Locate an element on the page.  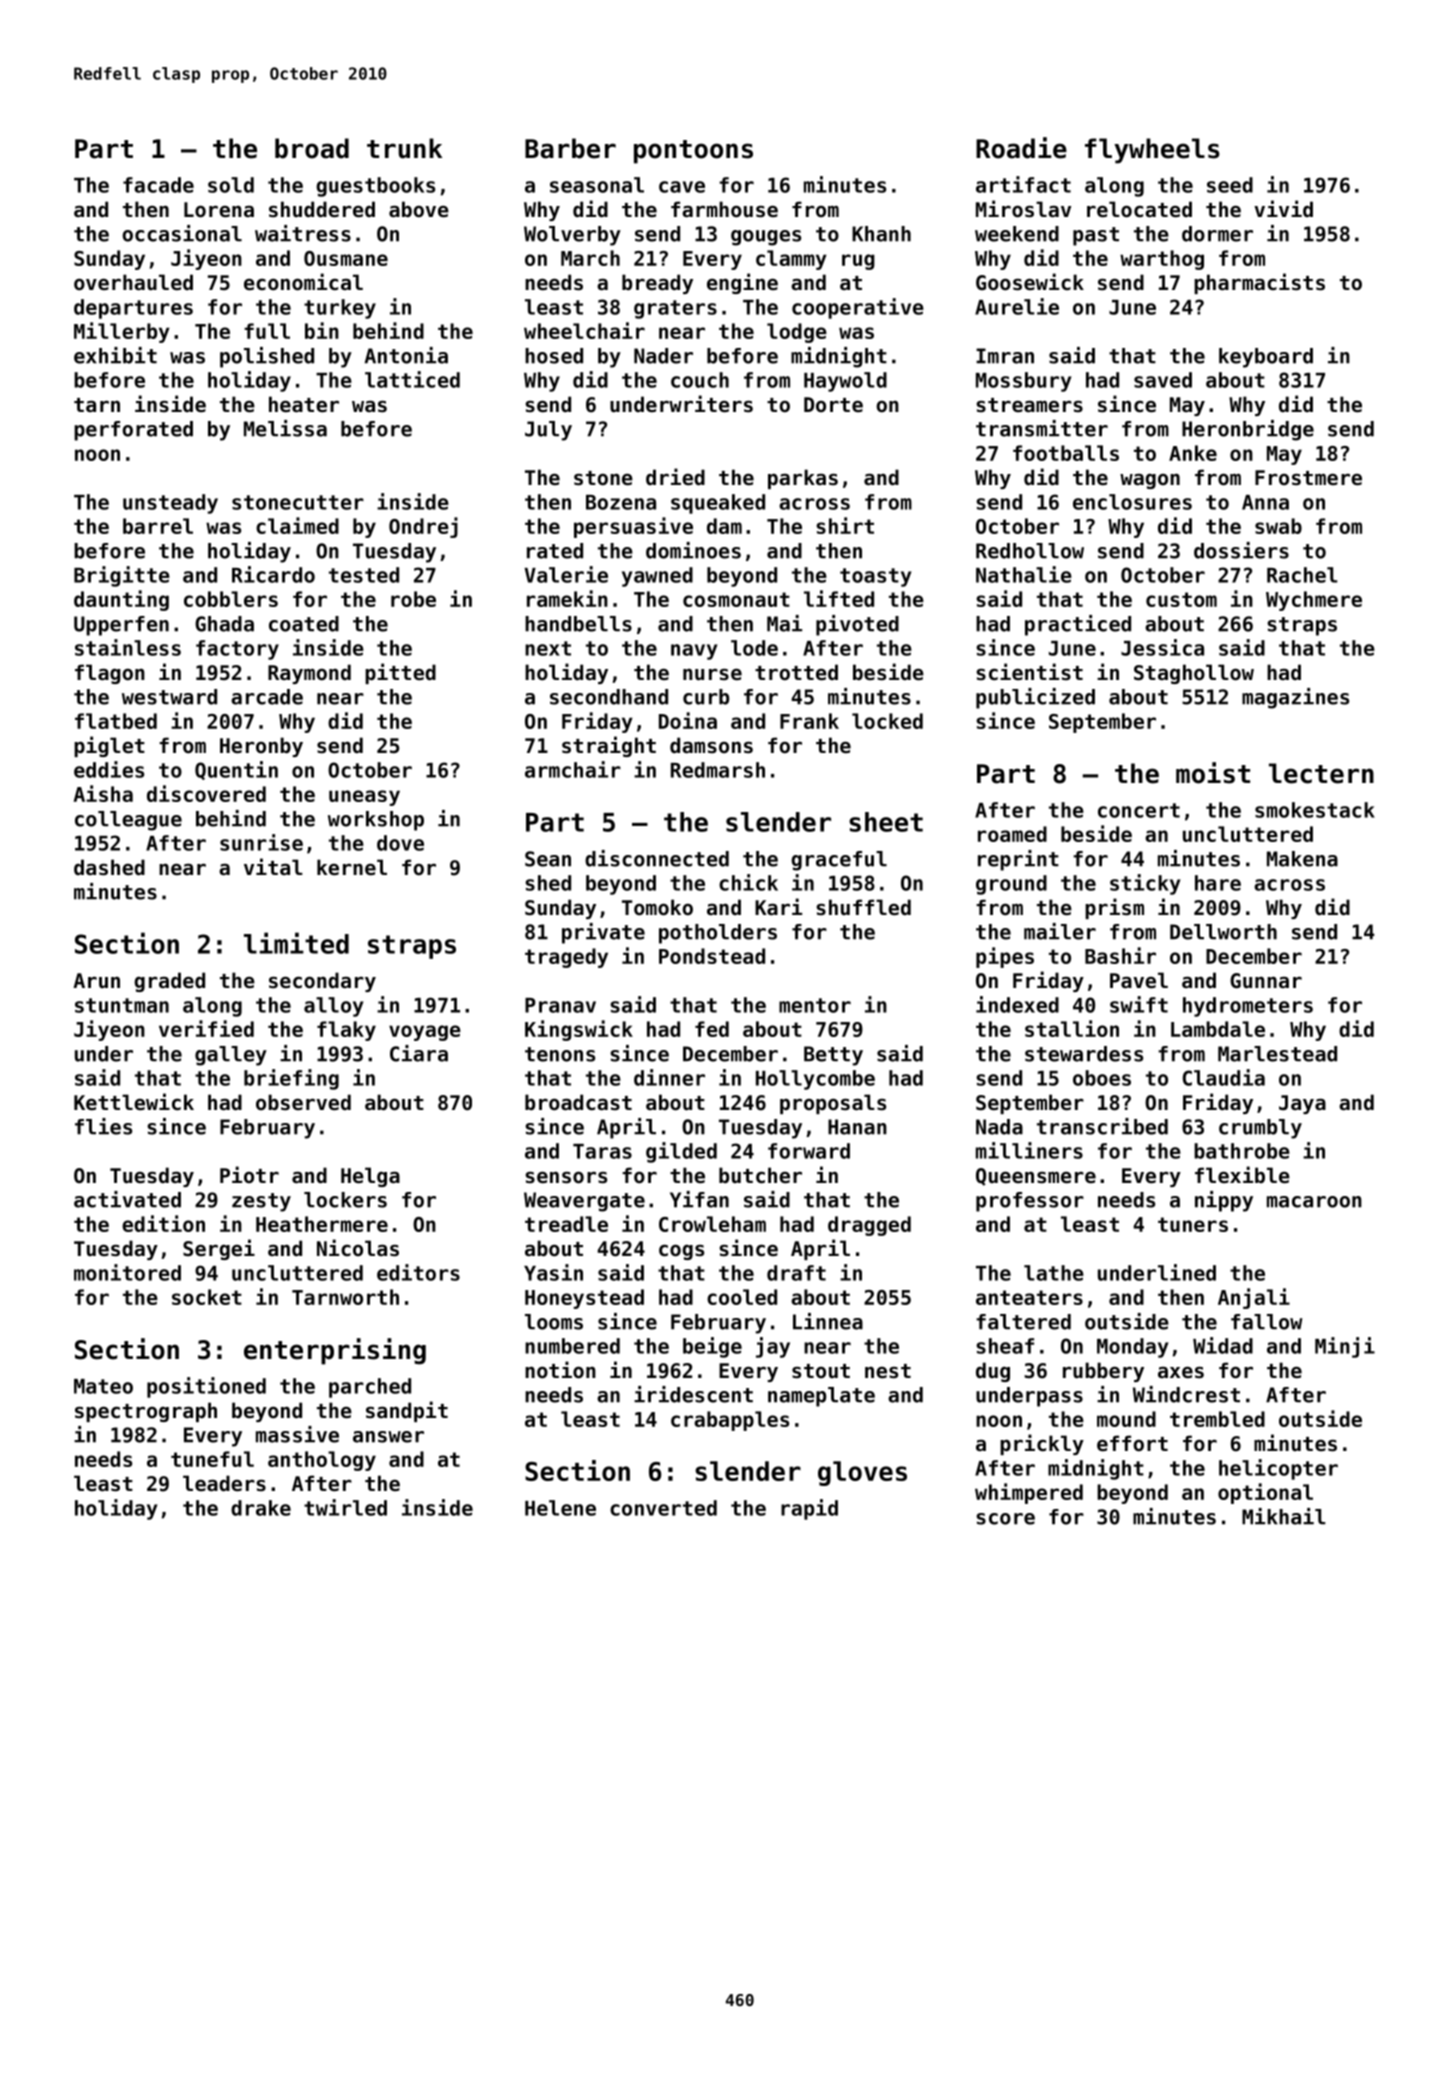
wagon is located at coordinates (1150, 481).
